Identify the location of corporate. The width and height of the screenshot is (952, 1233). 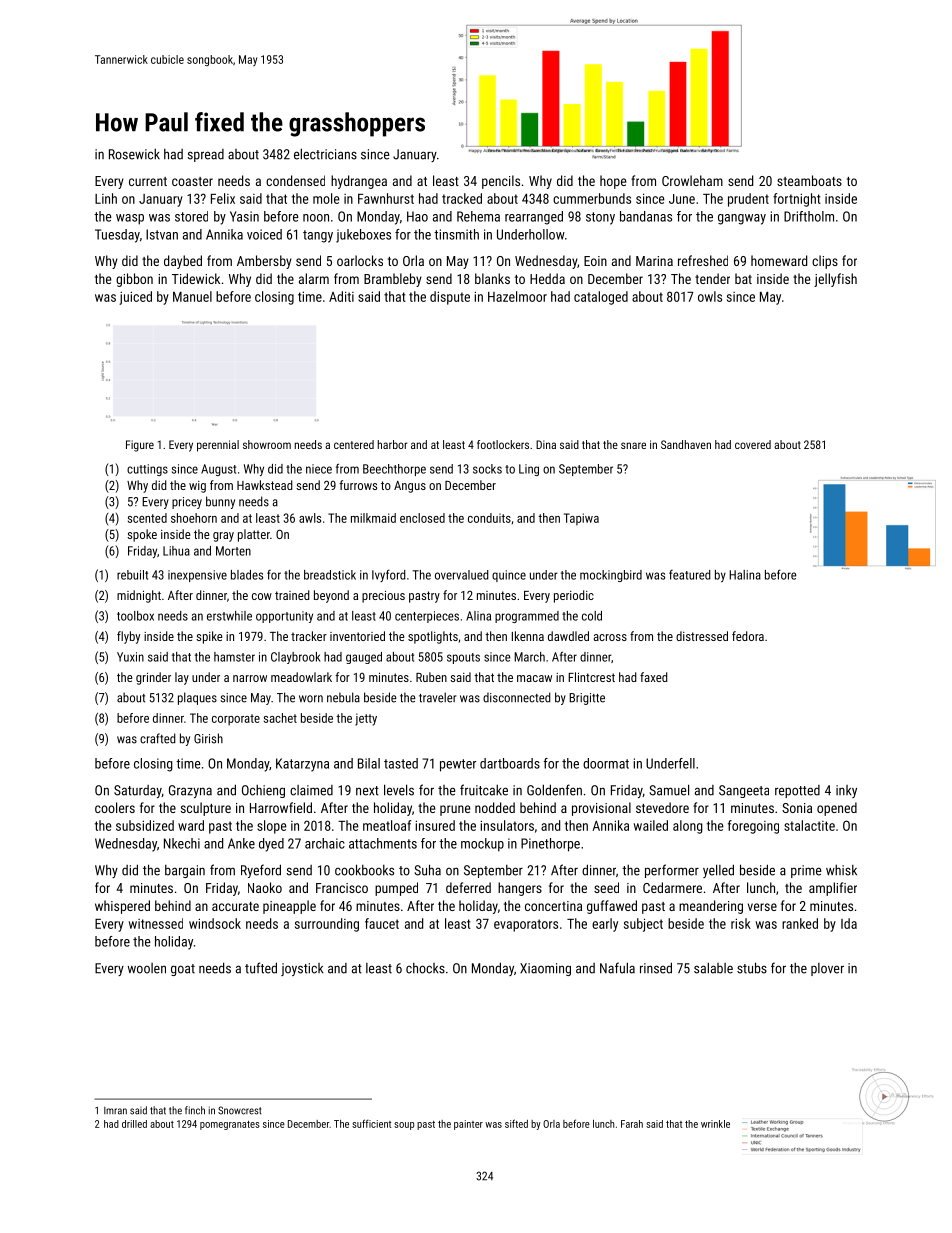
(236, 720).
